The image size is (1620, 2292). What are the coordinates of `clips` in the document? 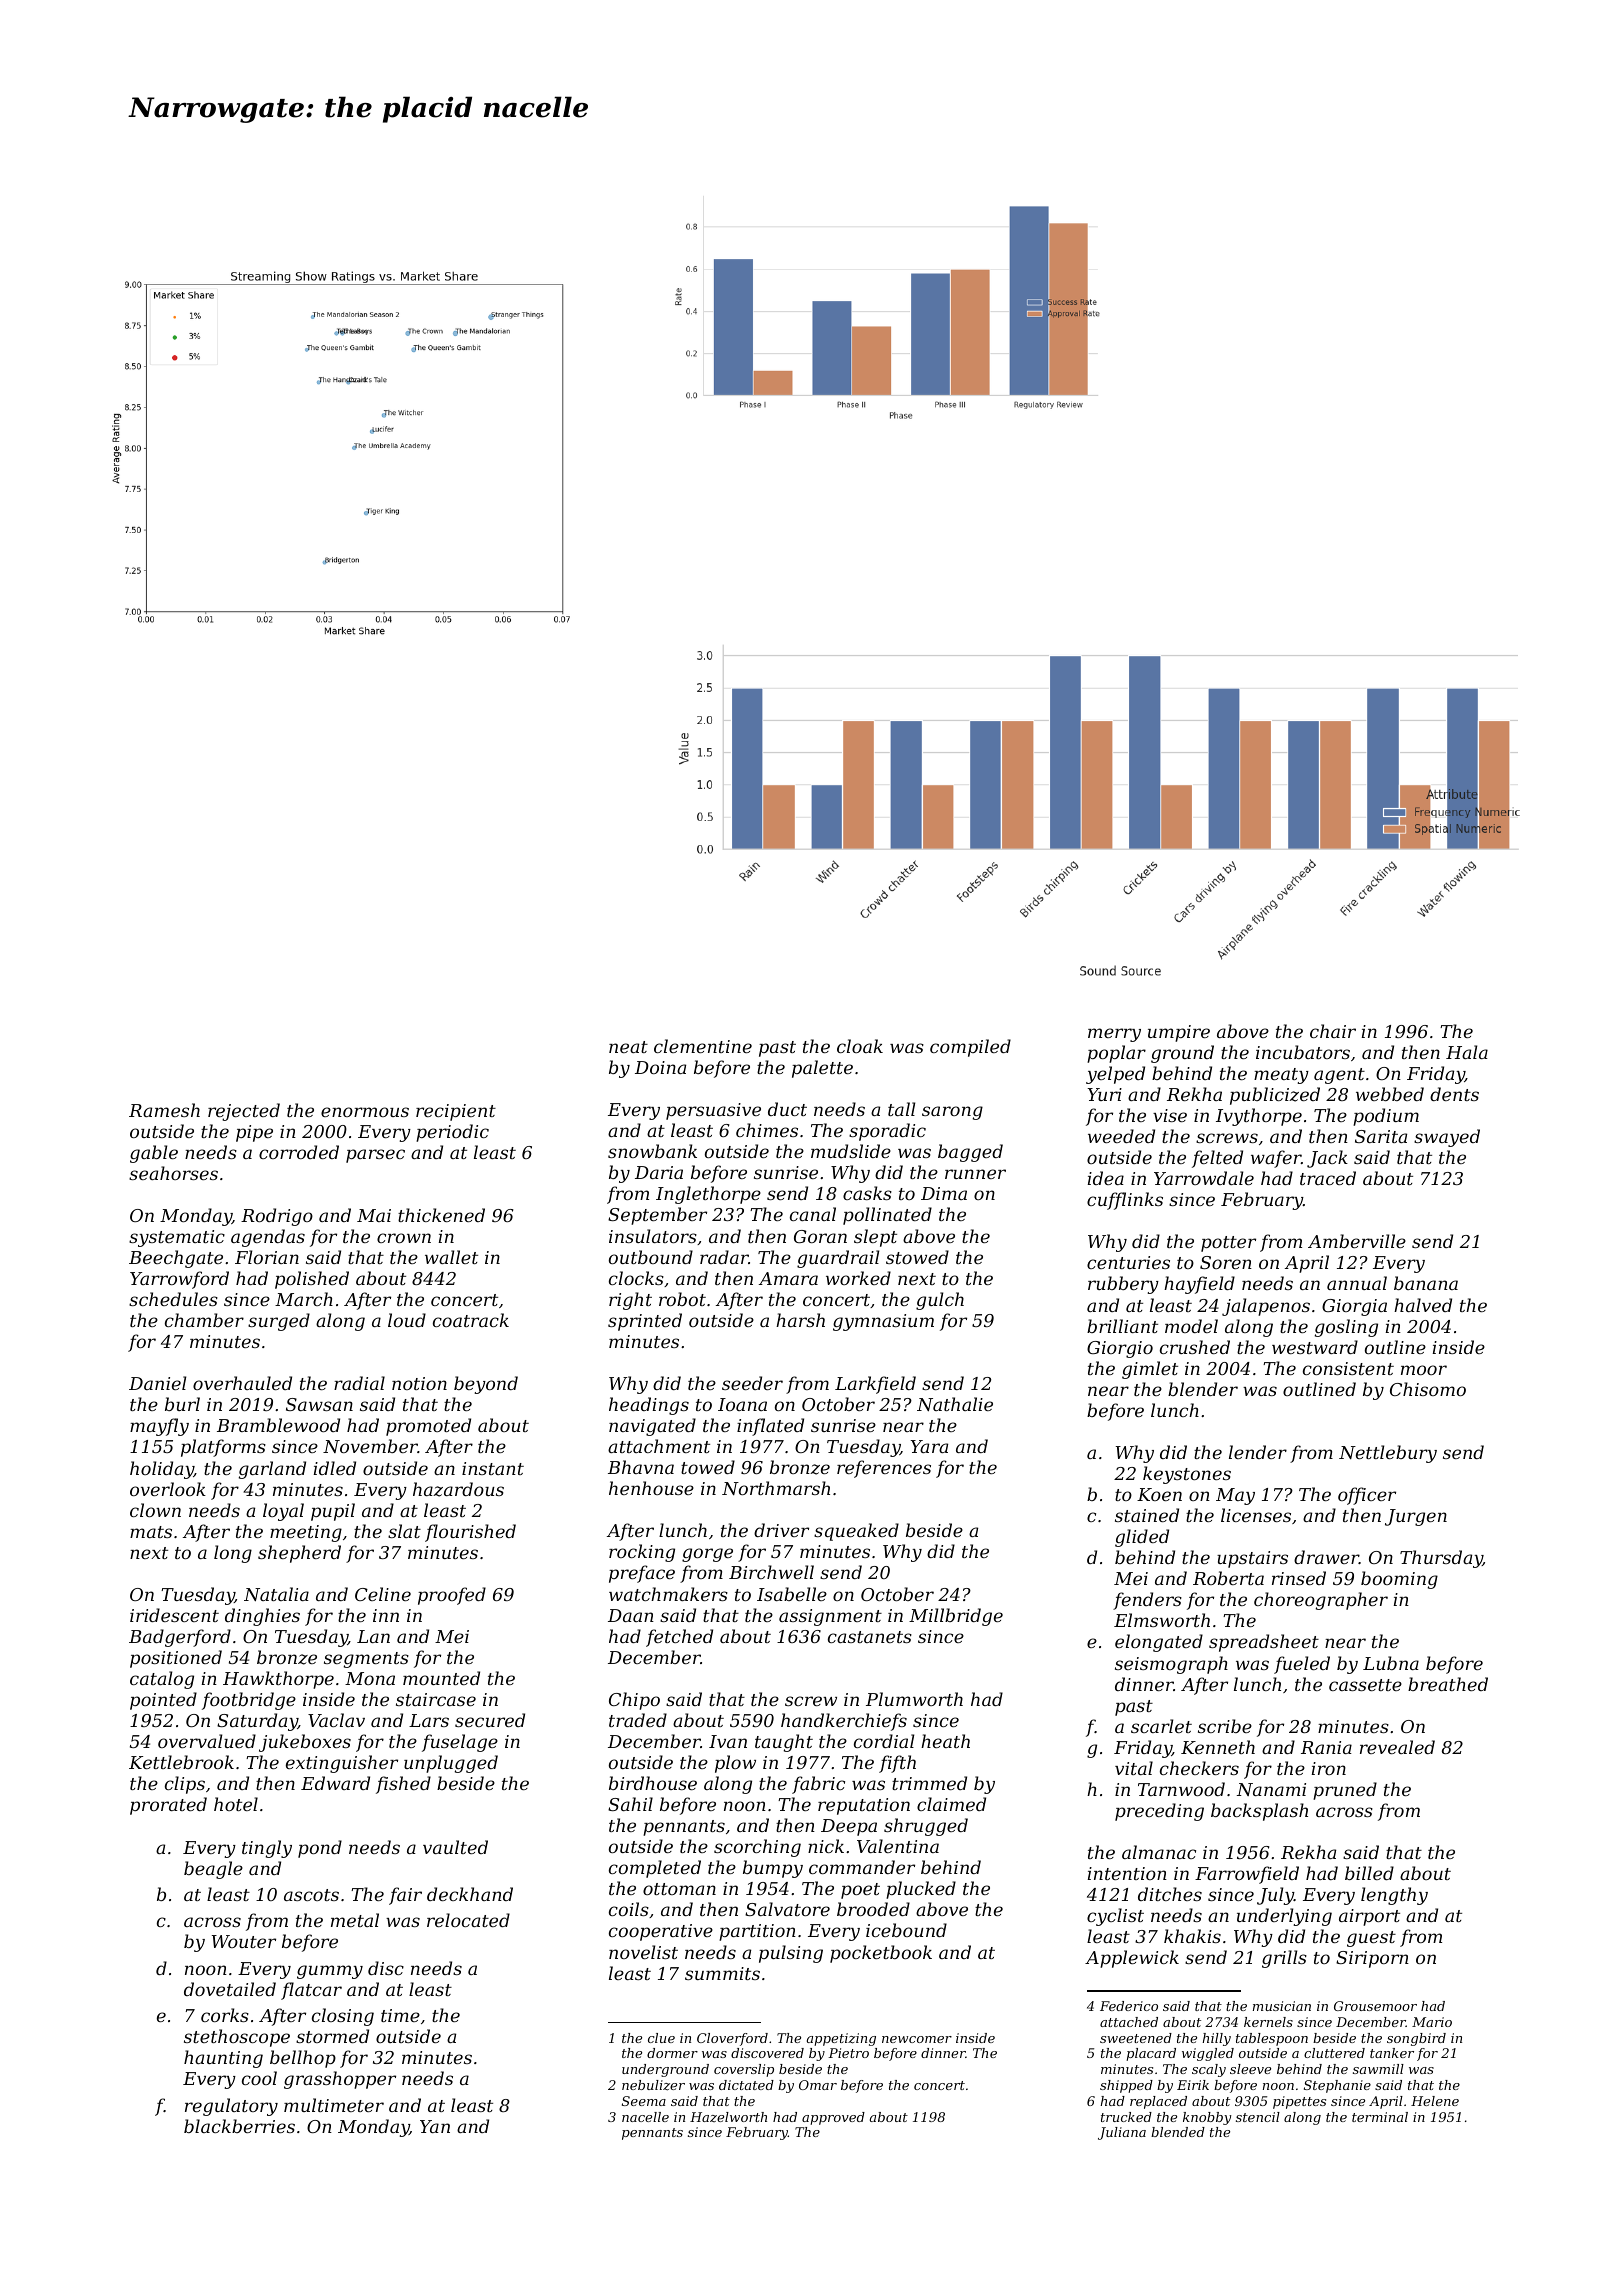 It's located at (185, 1785).
